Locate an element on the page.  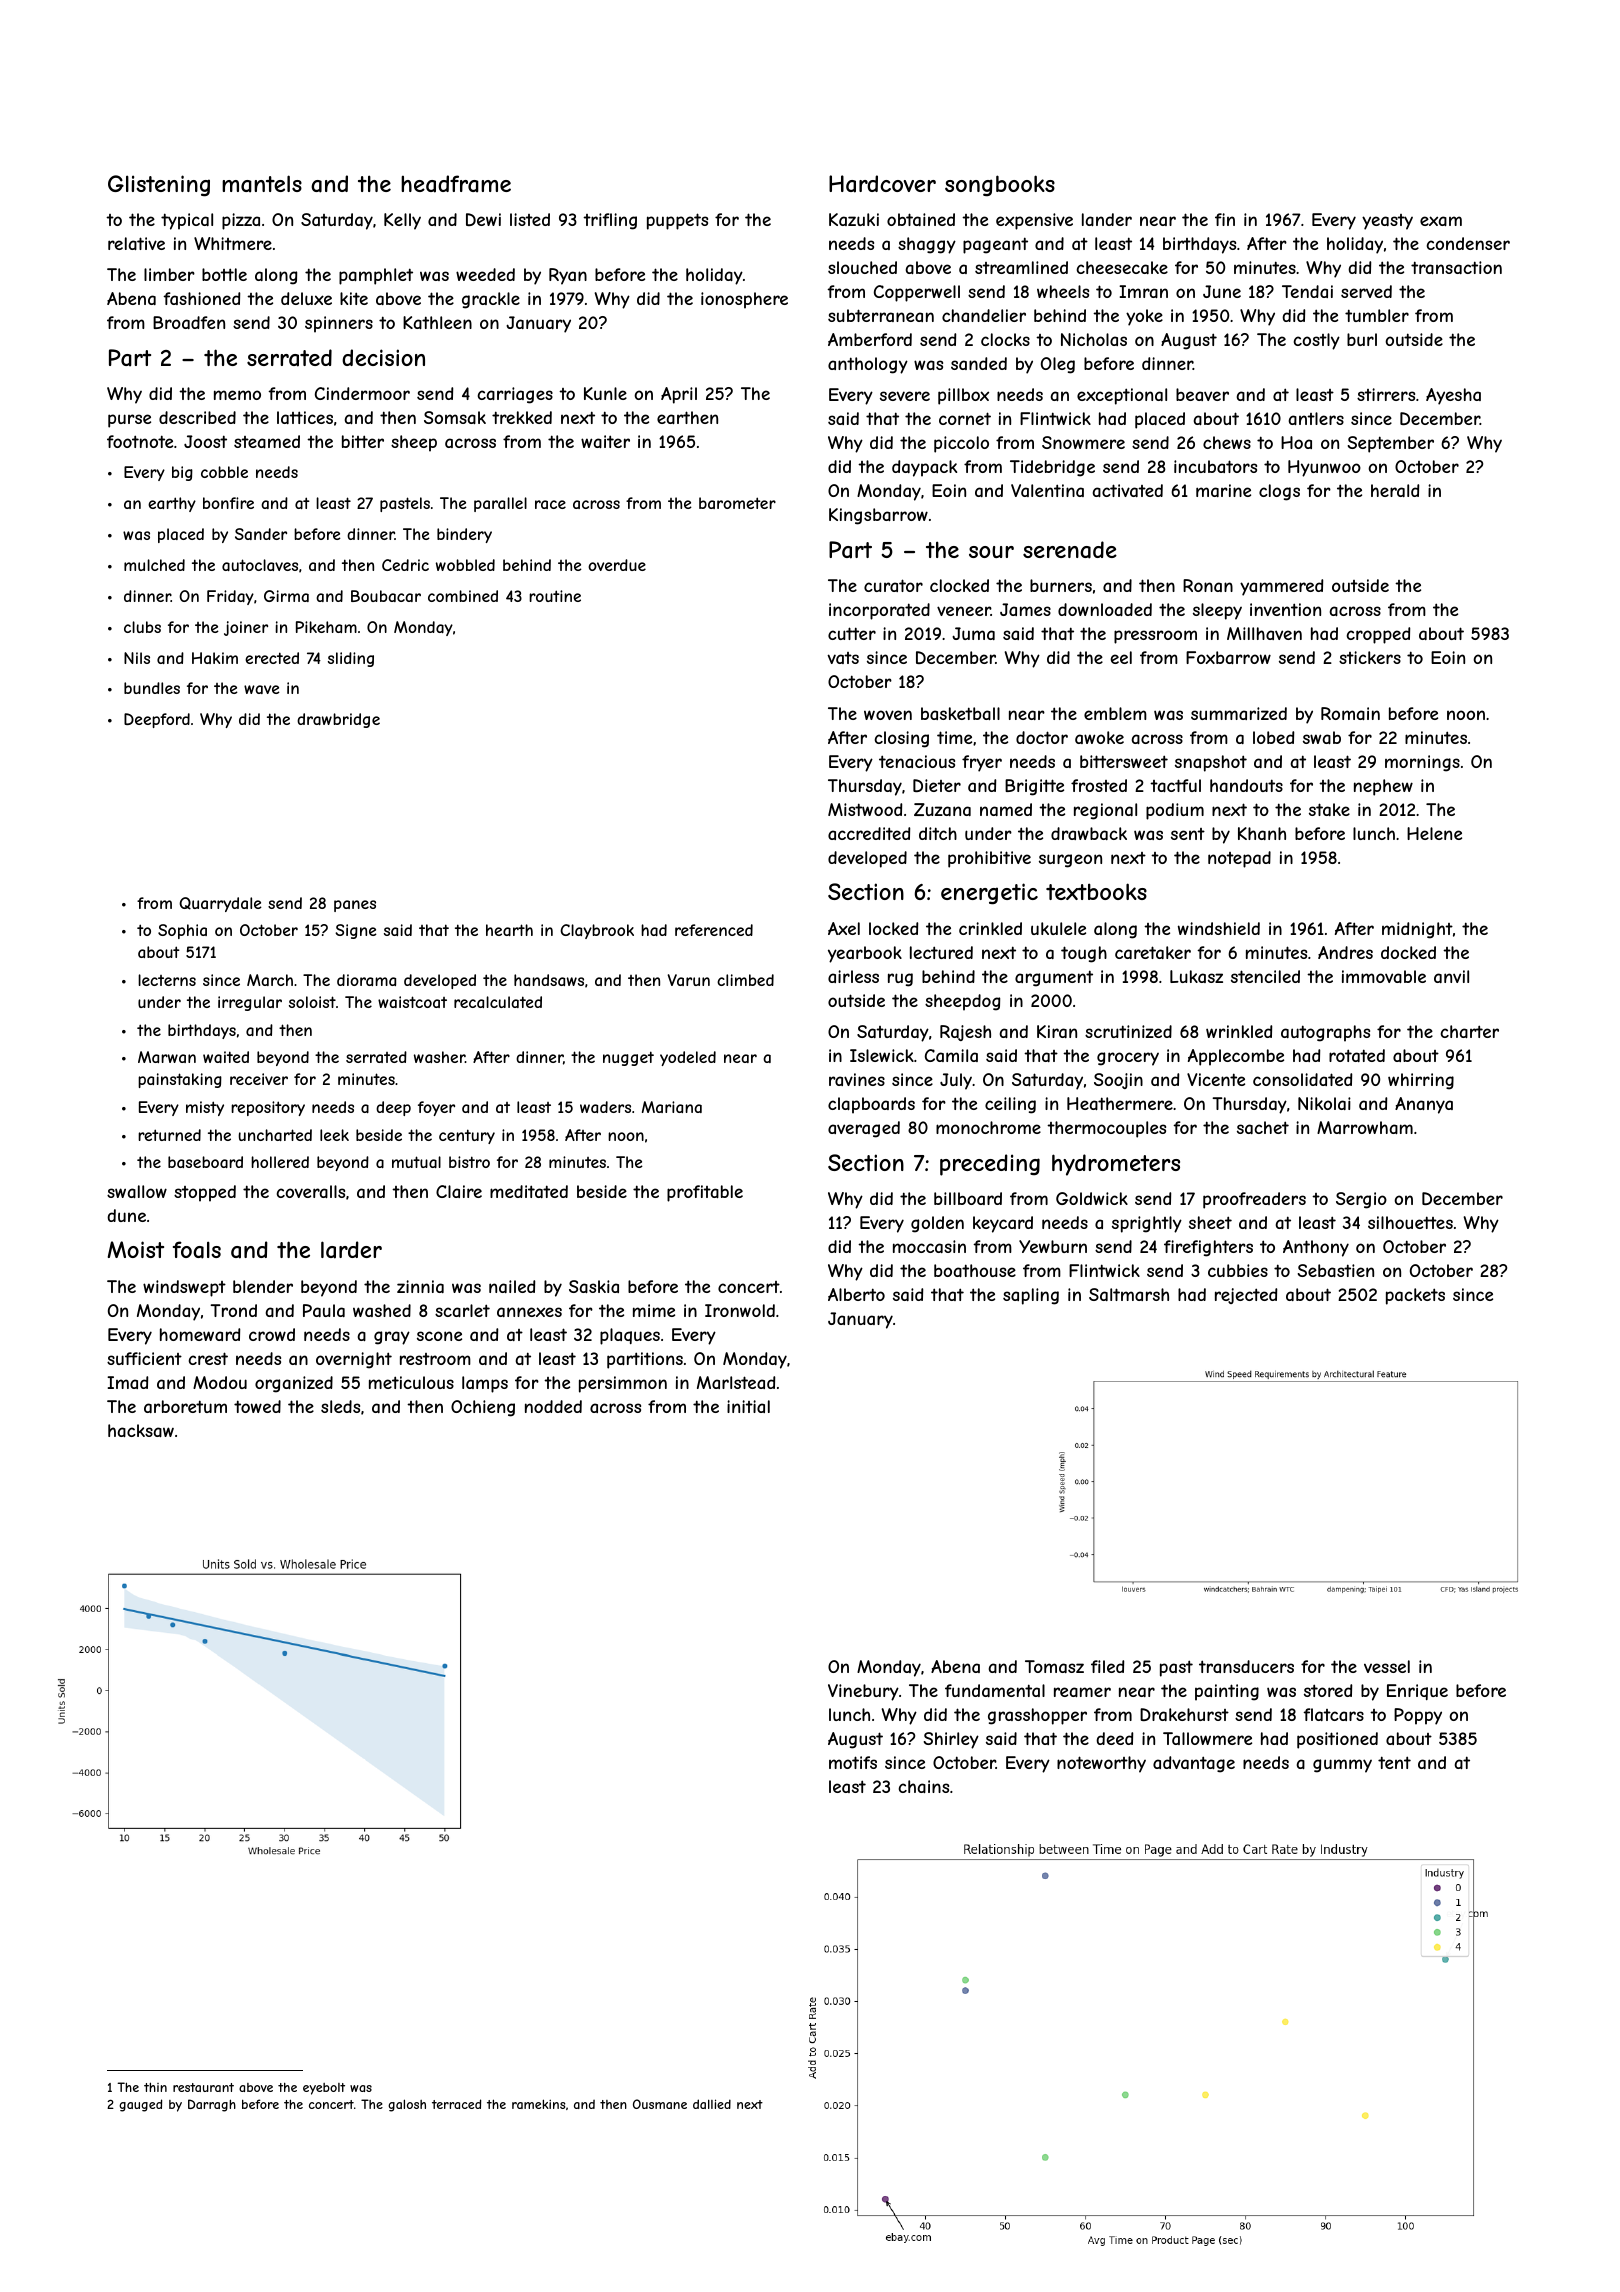
Darragh is located at coordinates (212, 2105).
